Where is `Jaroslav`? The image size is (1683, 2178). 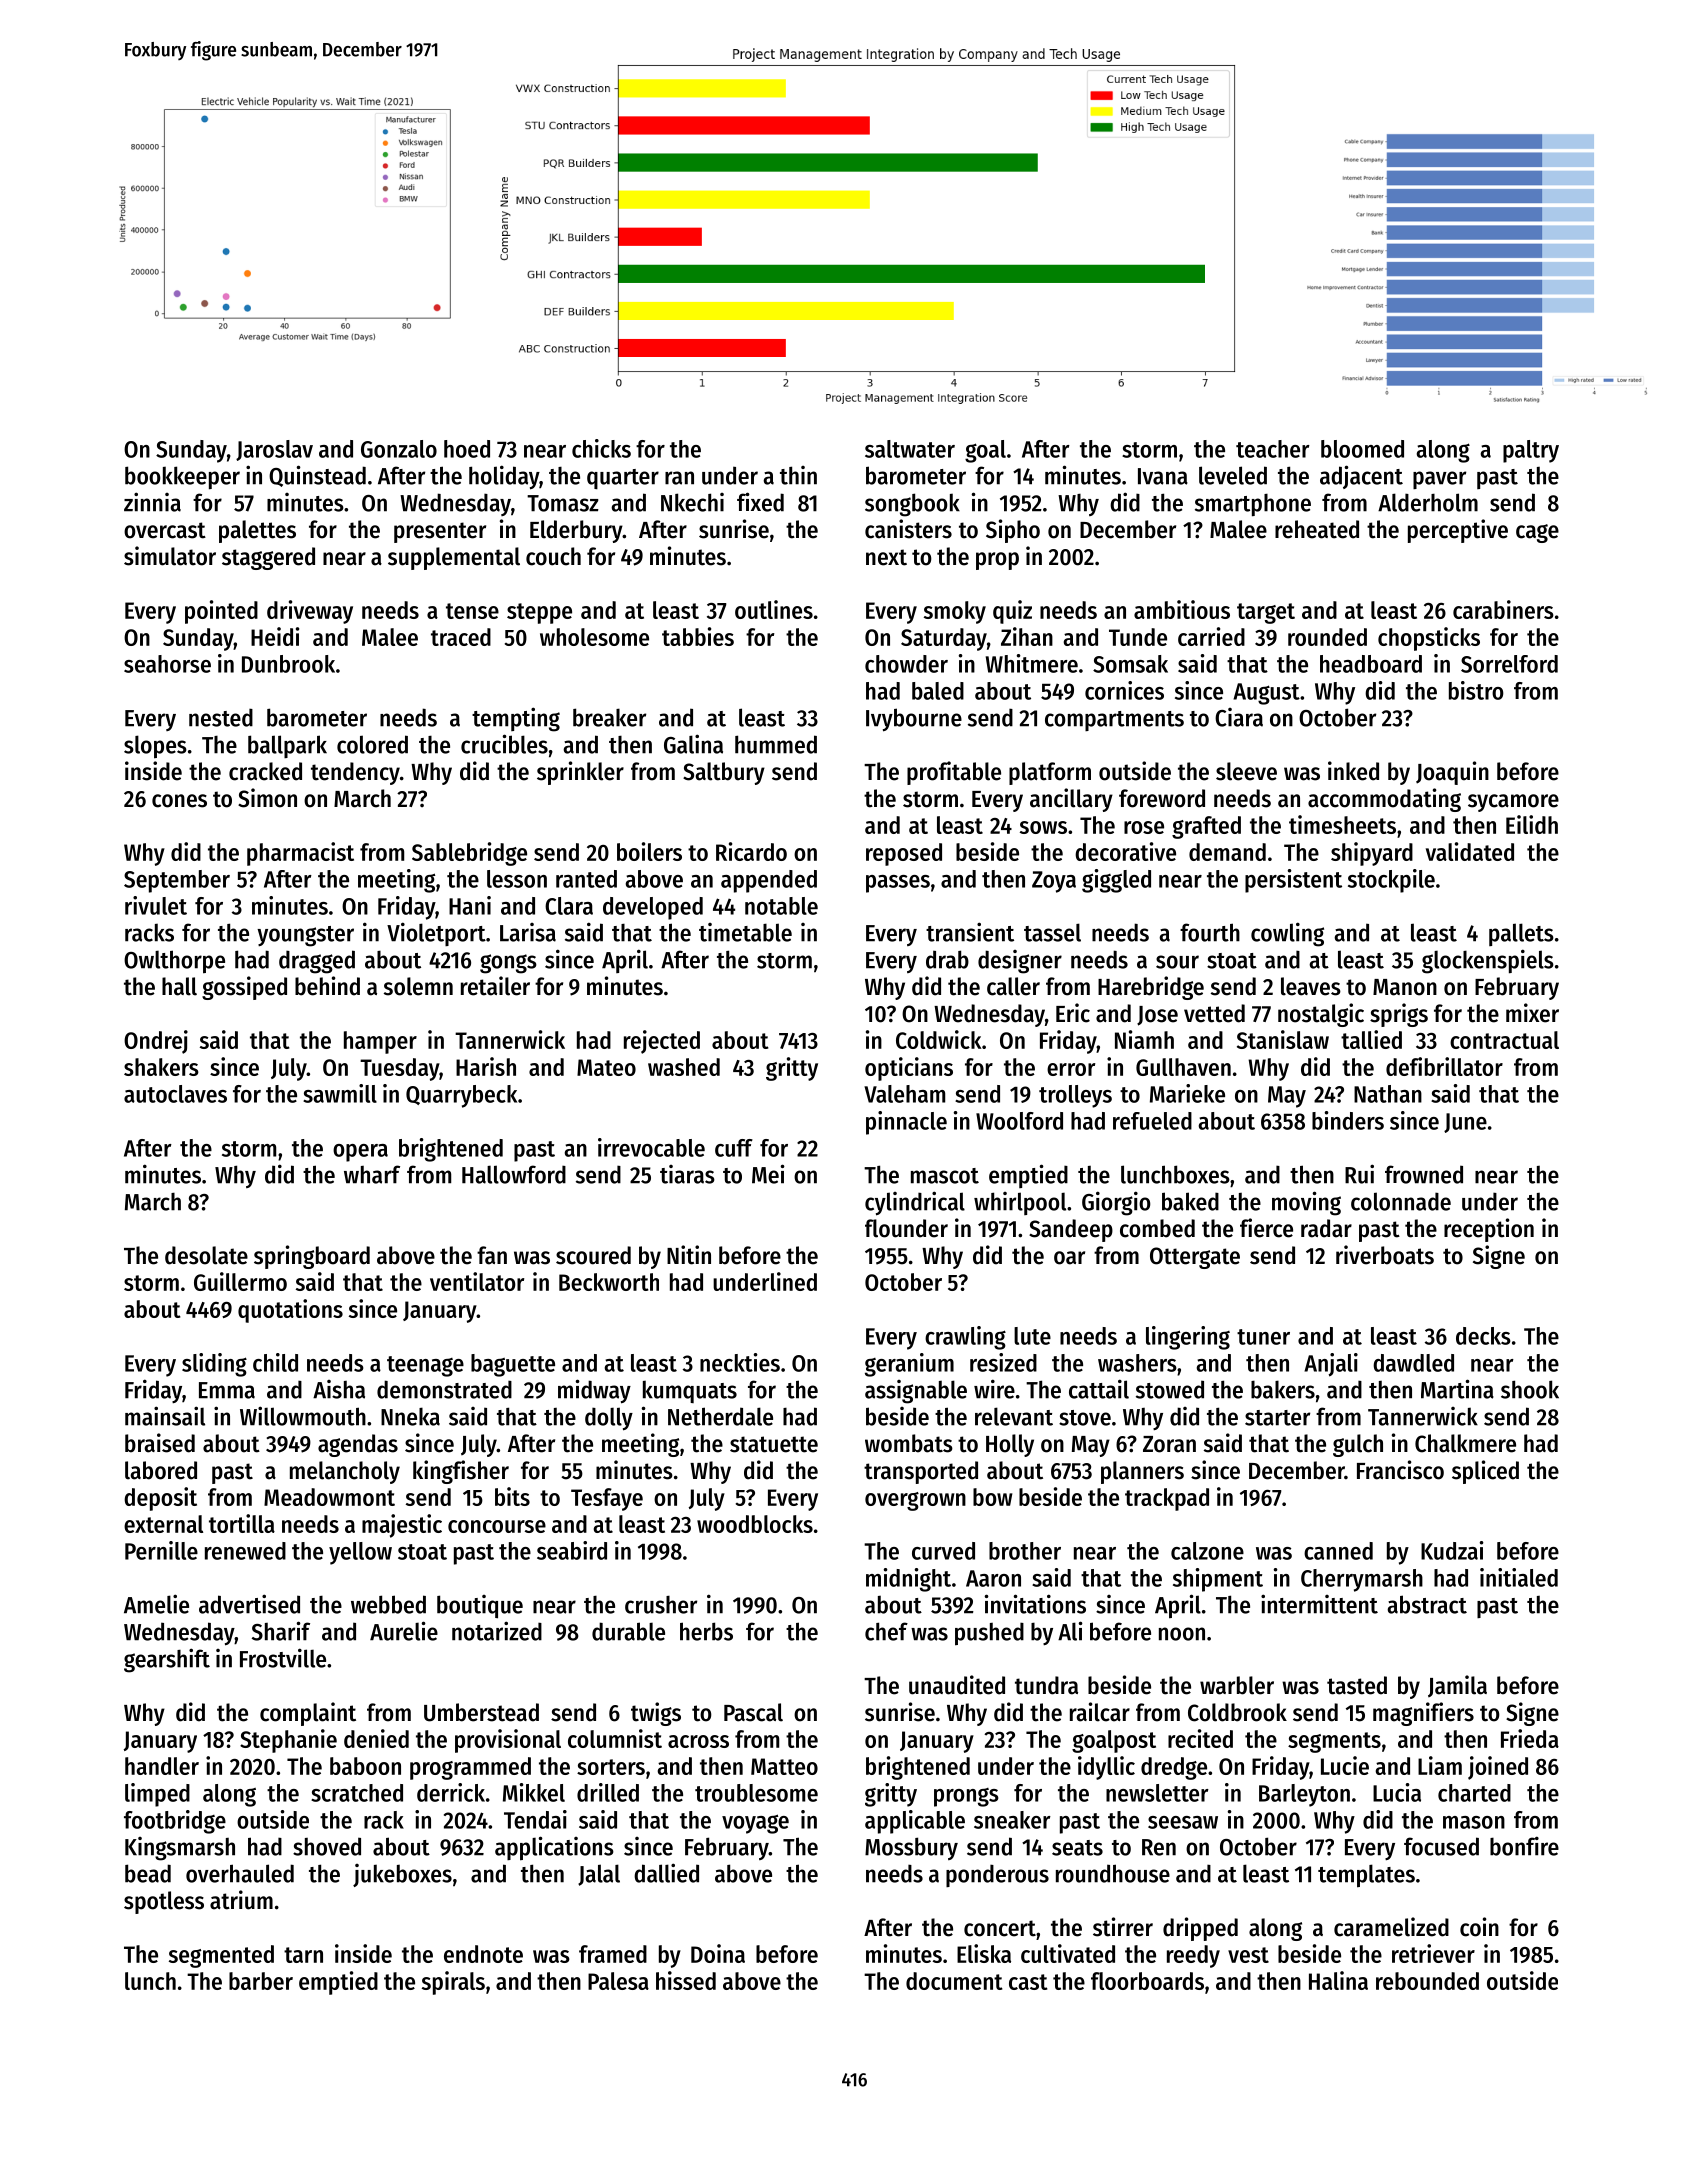
Jaroslav is located at coordinates (274, 450).
